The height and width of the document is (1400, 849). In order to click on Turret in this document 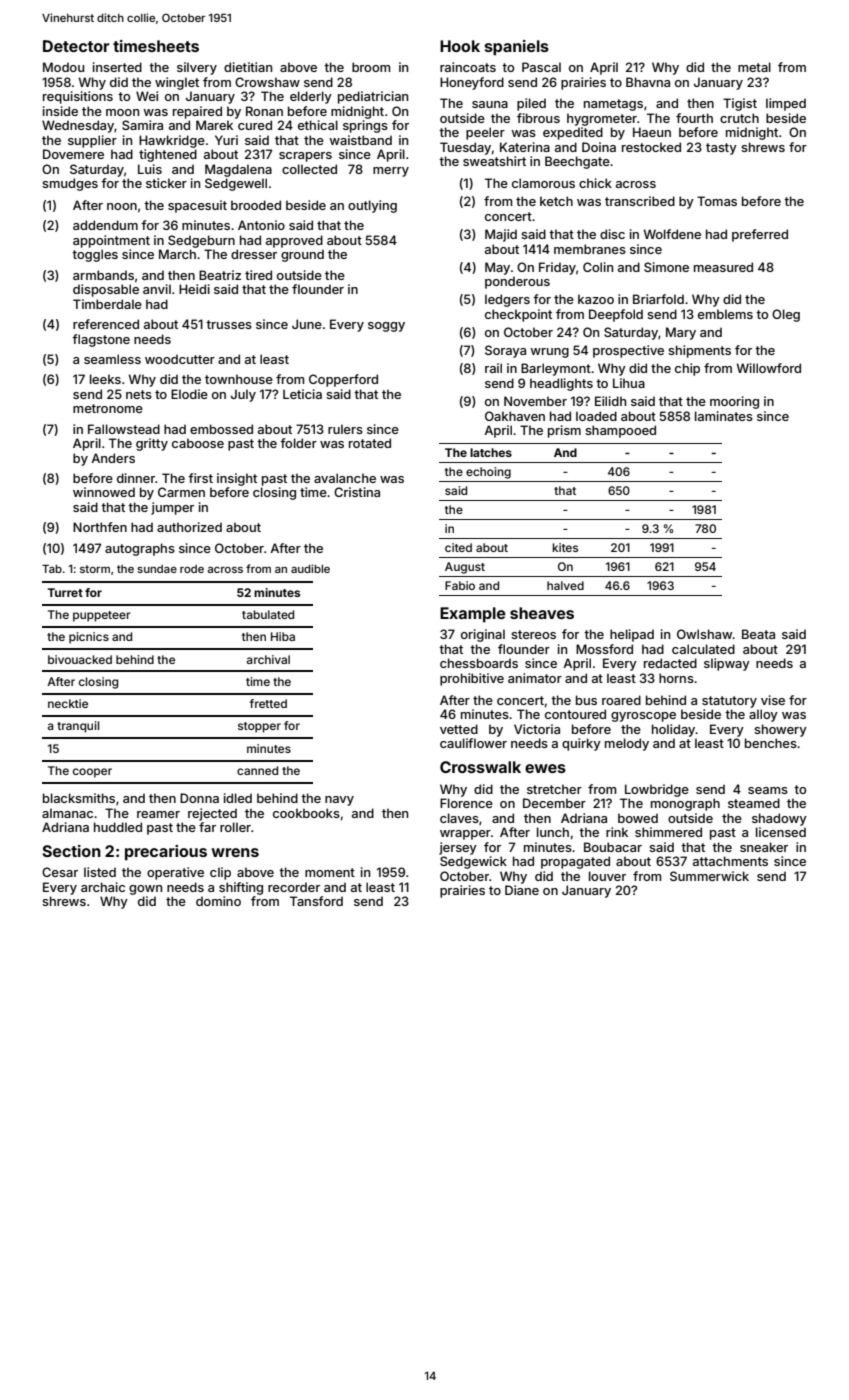, I will do `click(65, 592)`.
